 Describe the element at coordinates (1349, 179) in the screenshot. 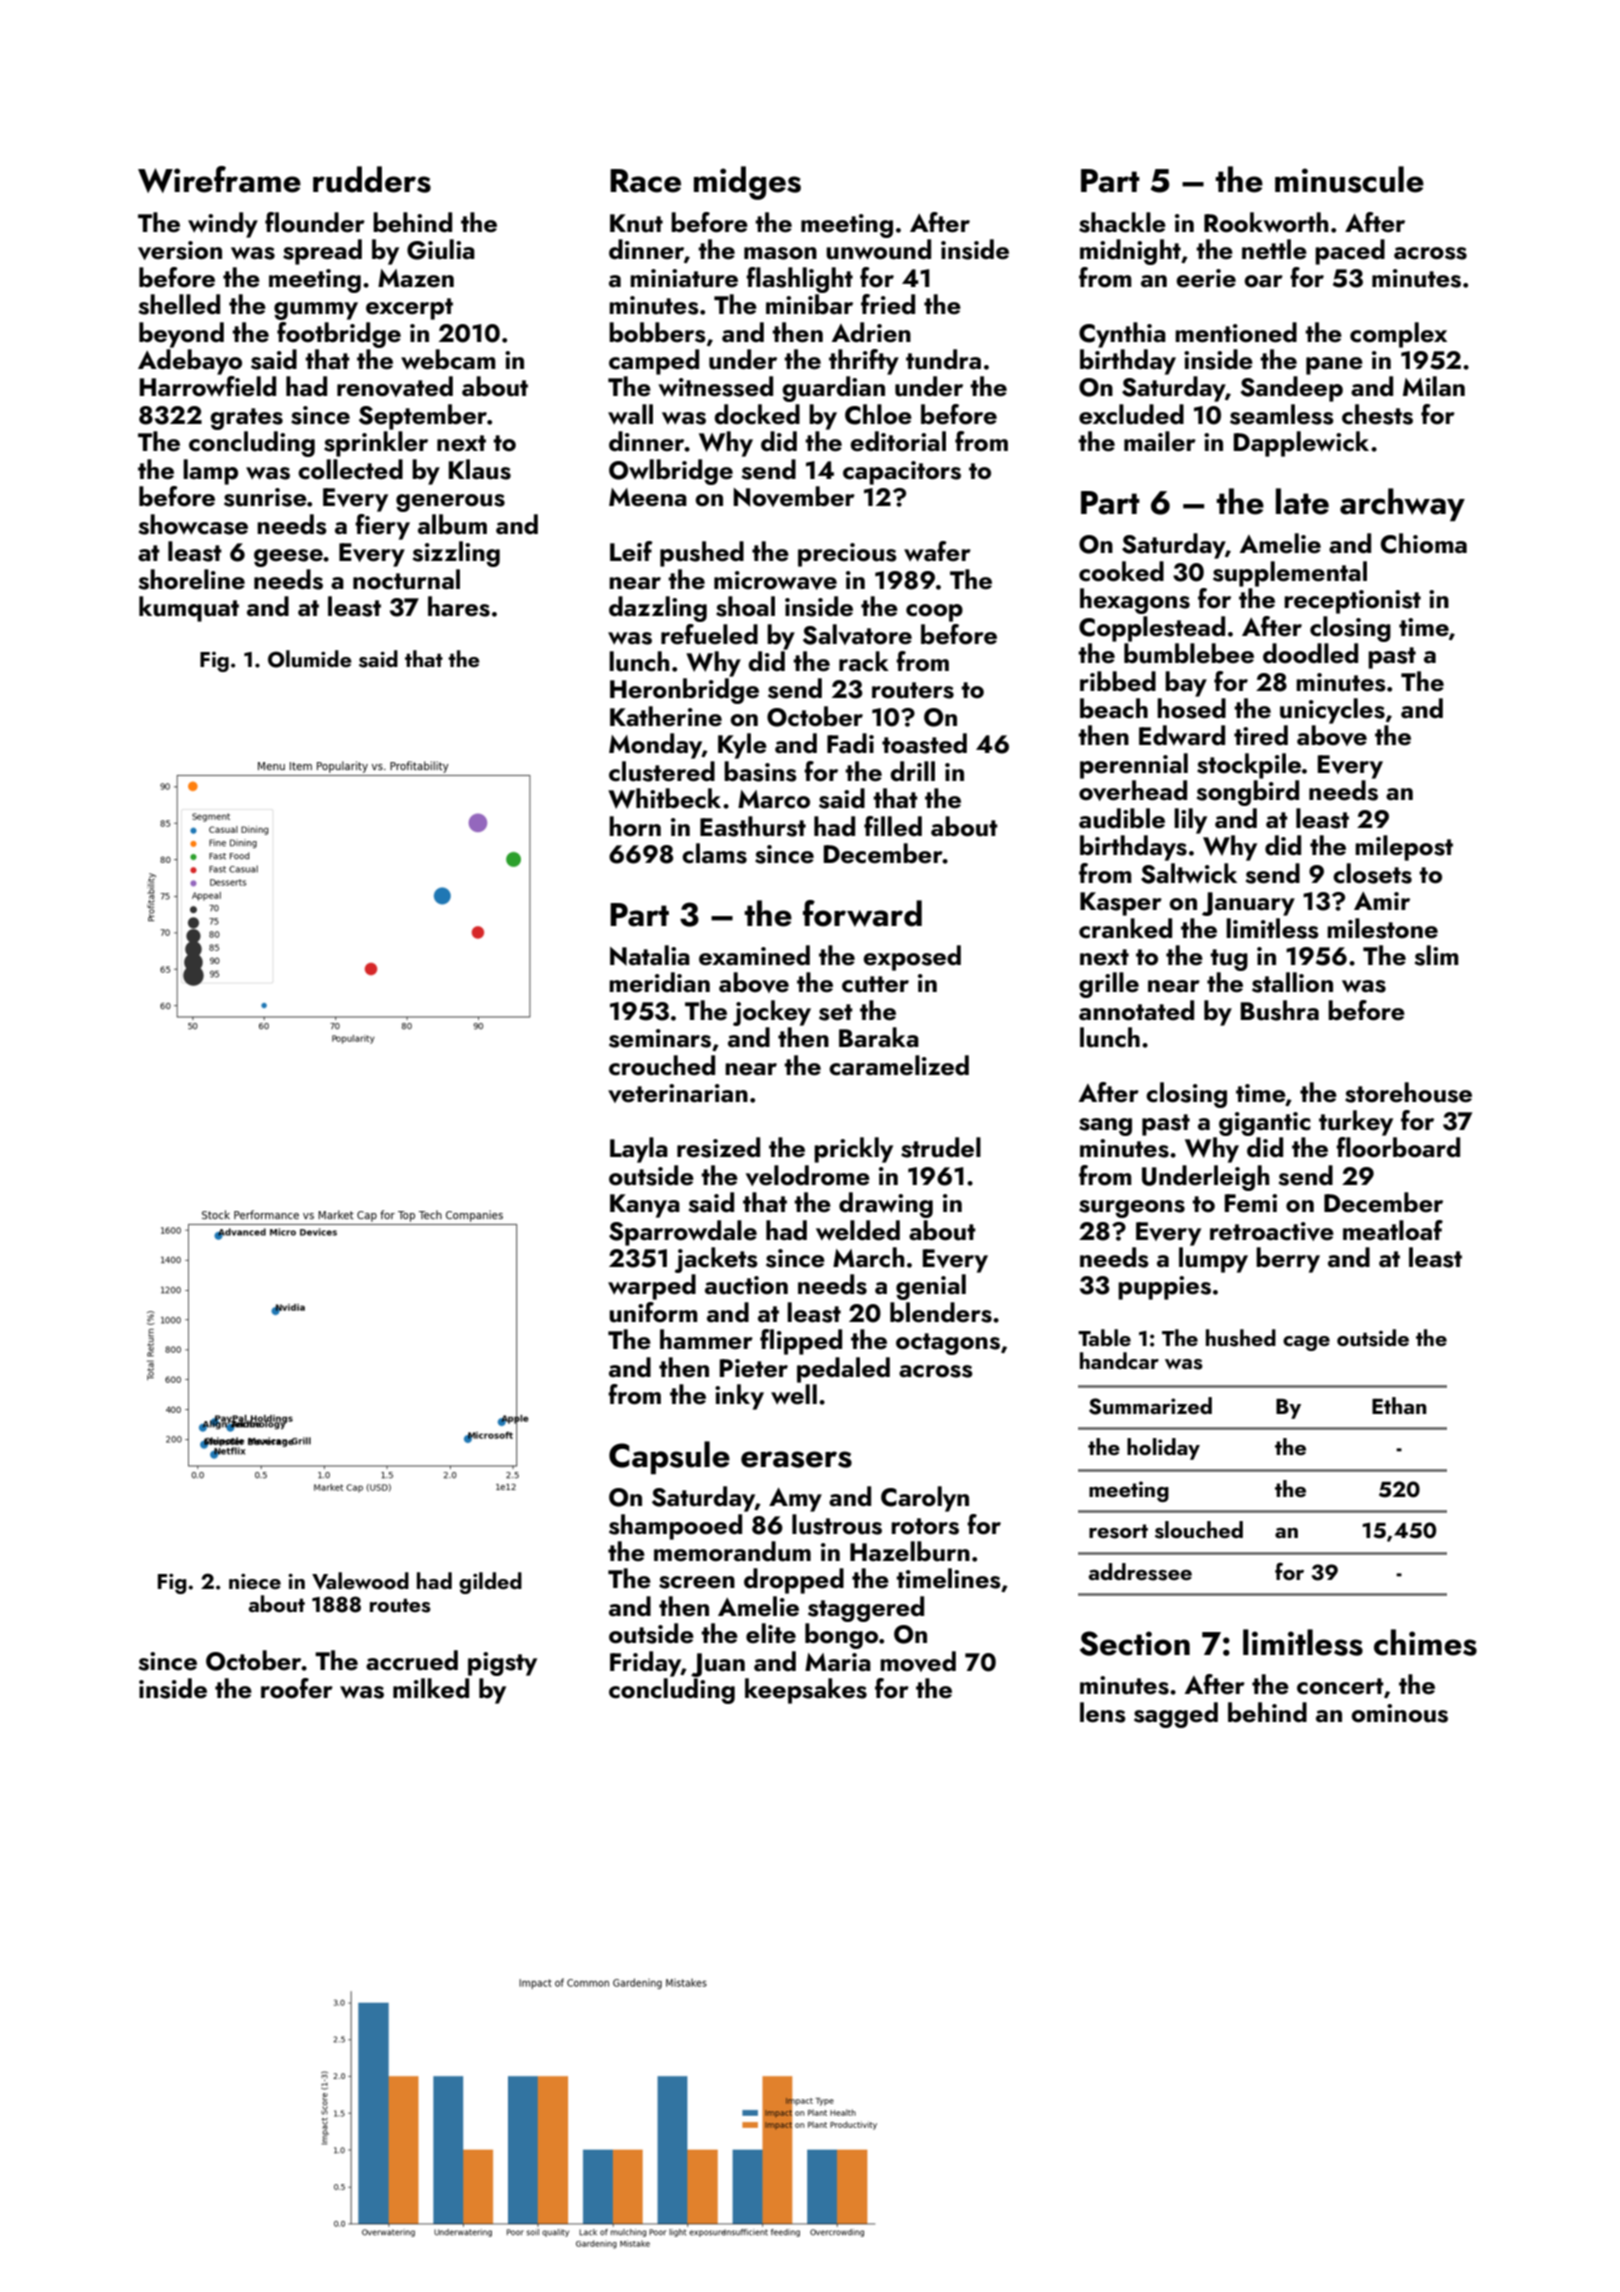

I see `minuscule` at that location.
